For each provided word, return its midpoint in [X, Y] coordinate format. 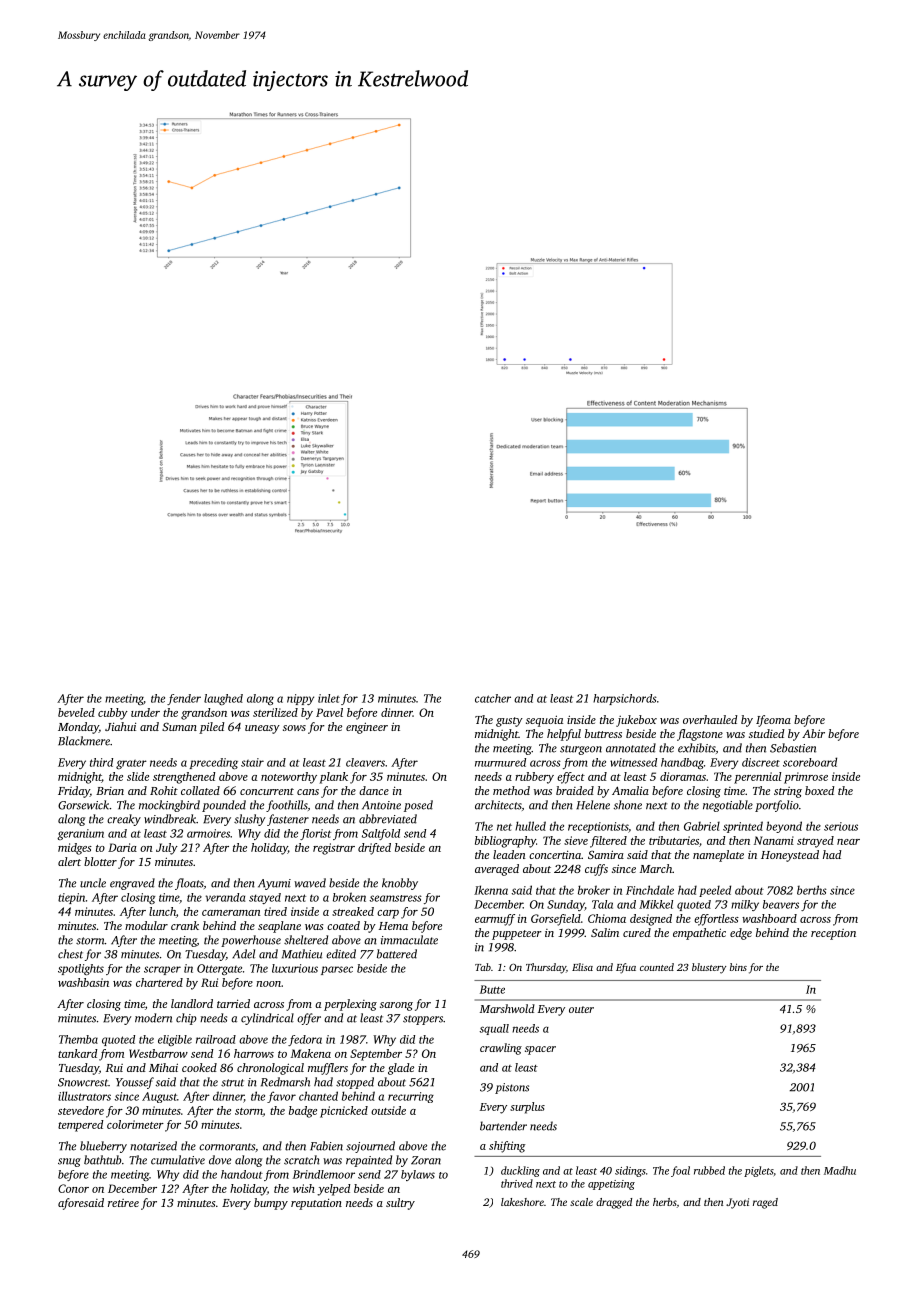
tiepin [71, 898]
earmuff [495, 920]
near [848, 842]
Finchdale [650, 890]
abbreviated [388, 819]
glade [401, 1069]
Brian [110, 791]
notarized [153, 1146]
